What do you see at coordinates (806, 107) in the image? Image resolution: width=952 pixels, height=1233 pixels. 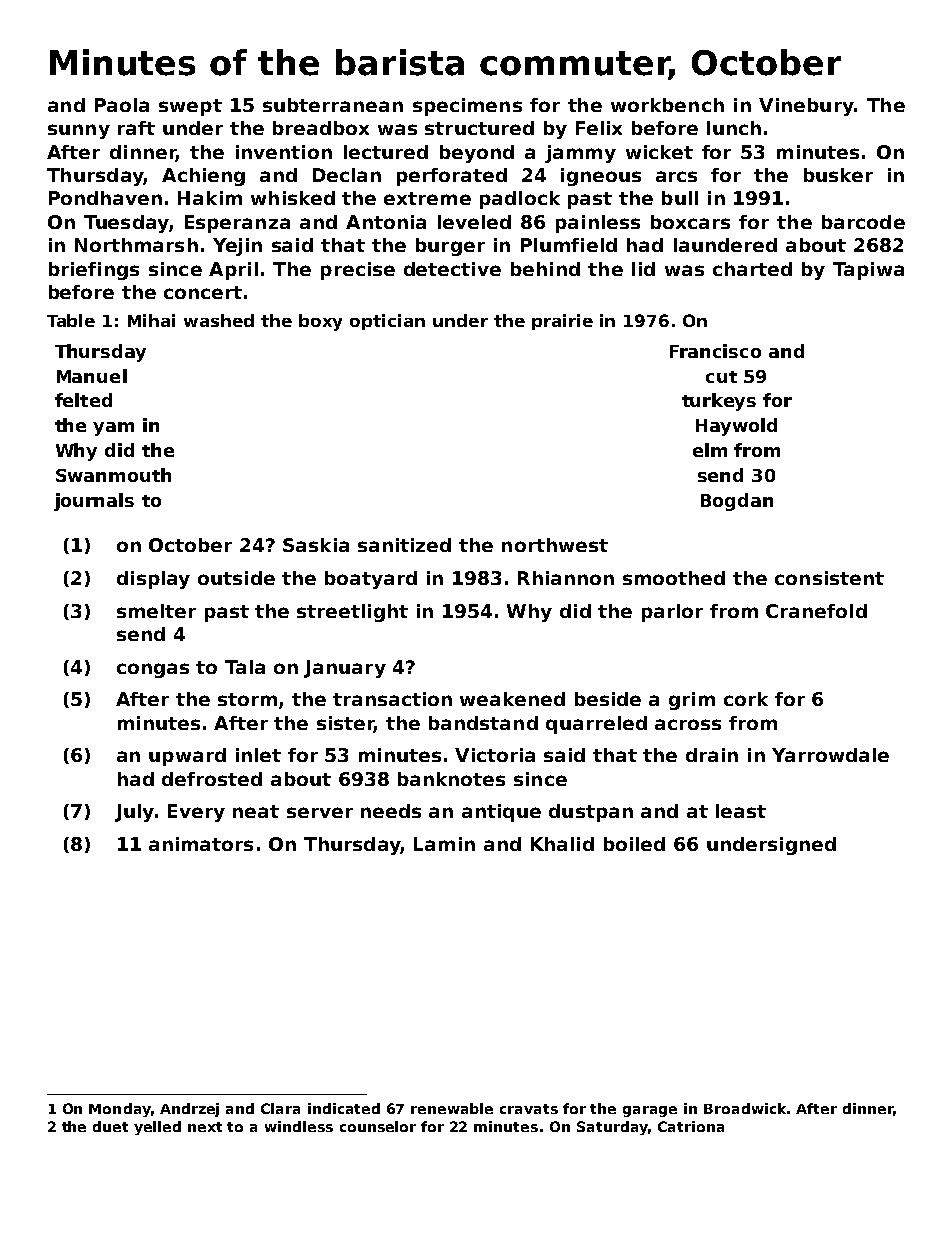 I see `Vinebury` at bounding box center [806, 107].
